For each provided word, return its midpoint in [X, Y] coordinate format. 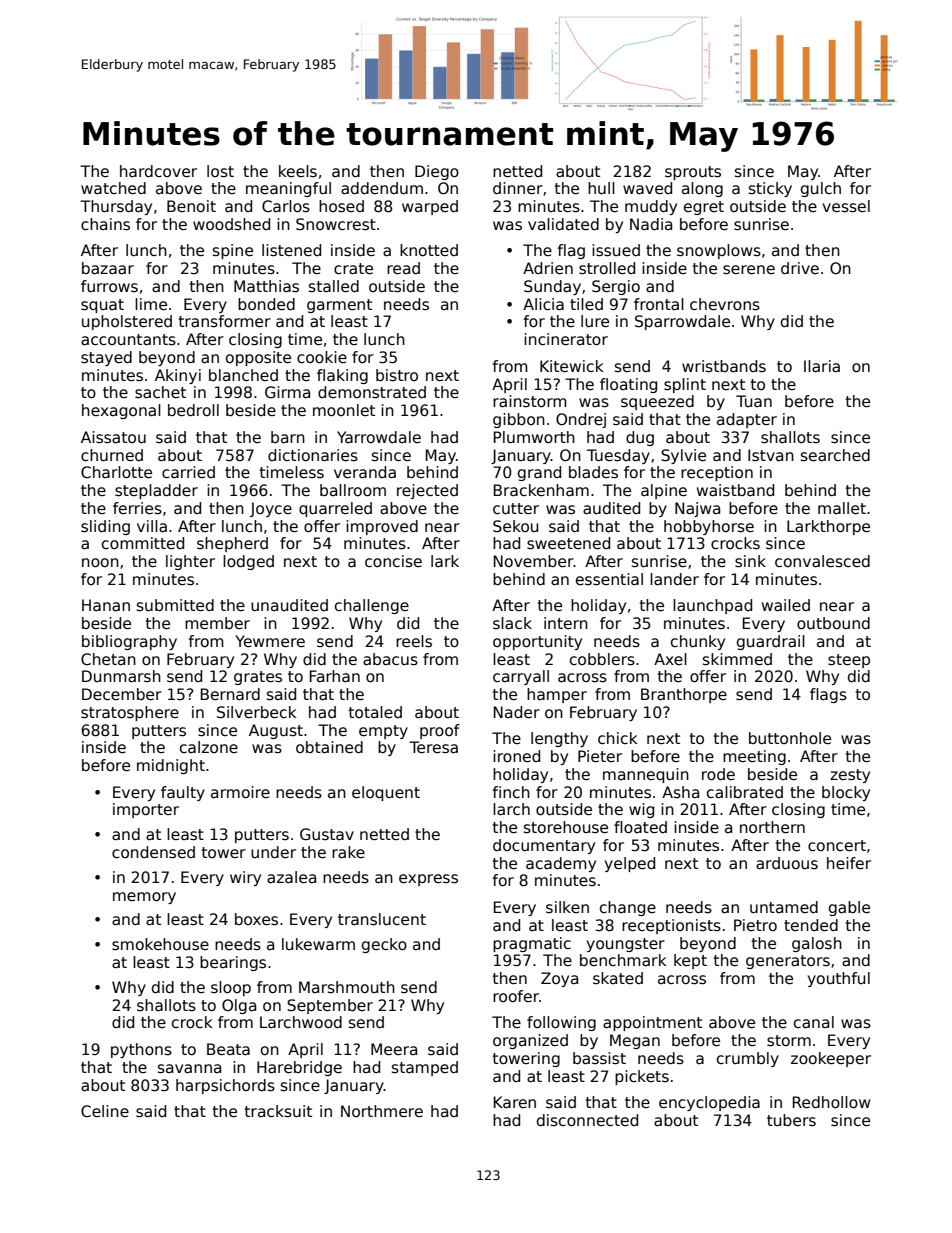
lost [220, 171]
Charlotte [116, 472]
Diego [437, 172]
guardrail [771, 642]
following [561, 1023]
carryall [521, 677]
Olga [239, 1006]
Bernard [230, 694]
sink [750, 561]
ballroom [353, 490]
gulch [821, 189]
